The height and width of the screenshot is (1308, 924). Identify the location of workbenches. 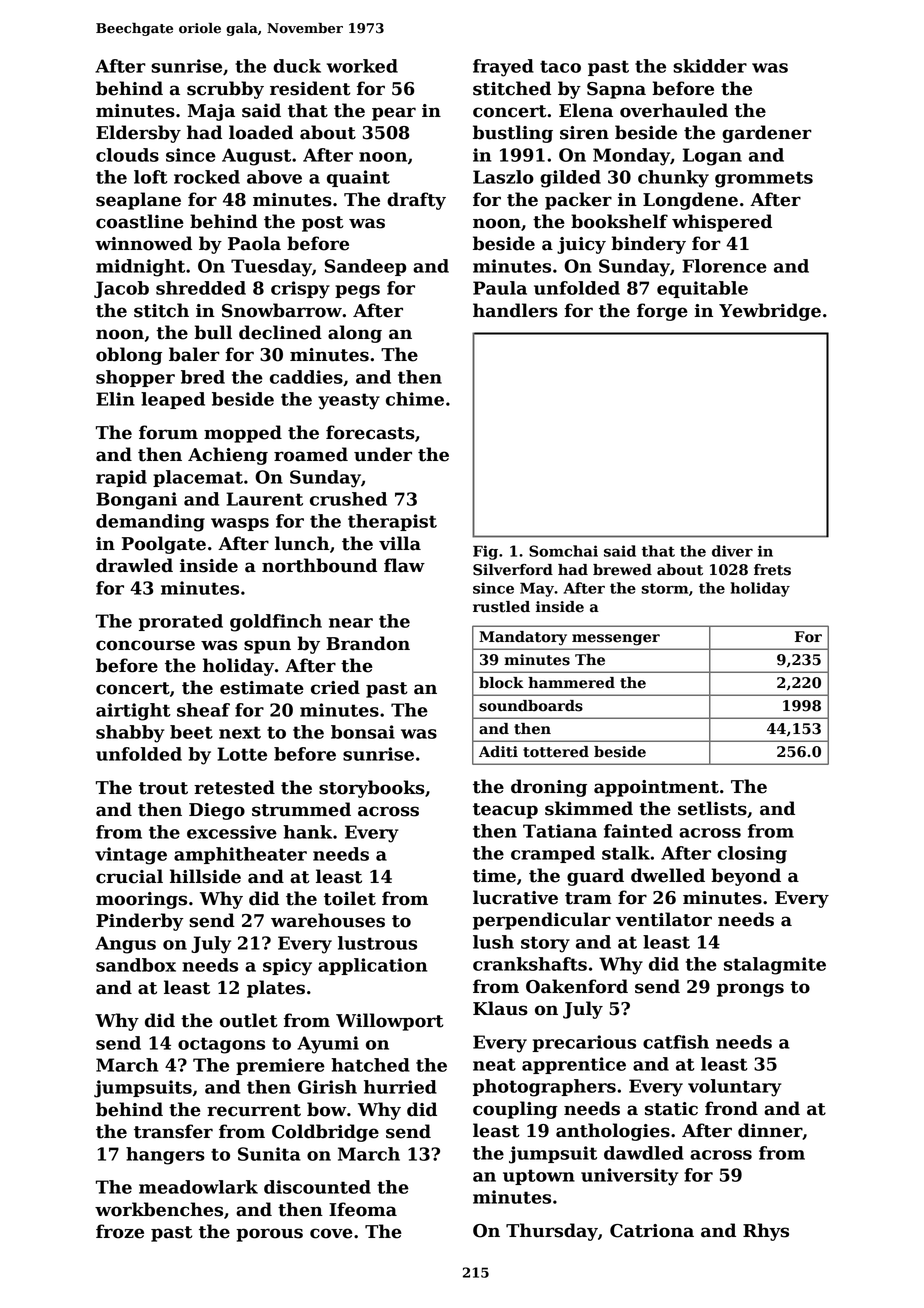
(159, 1209).
